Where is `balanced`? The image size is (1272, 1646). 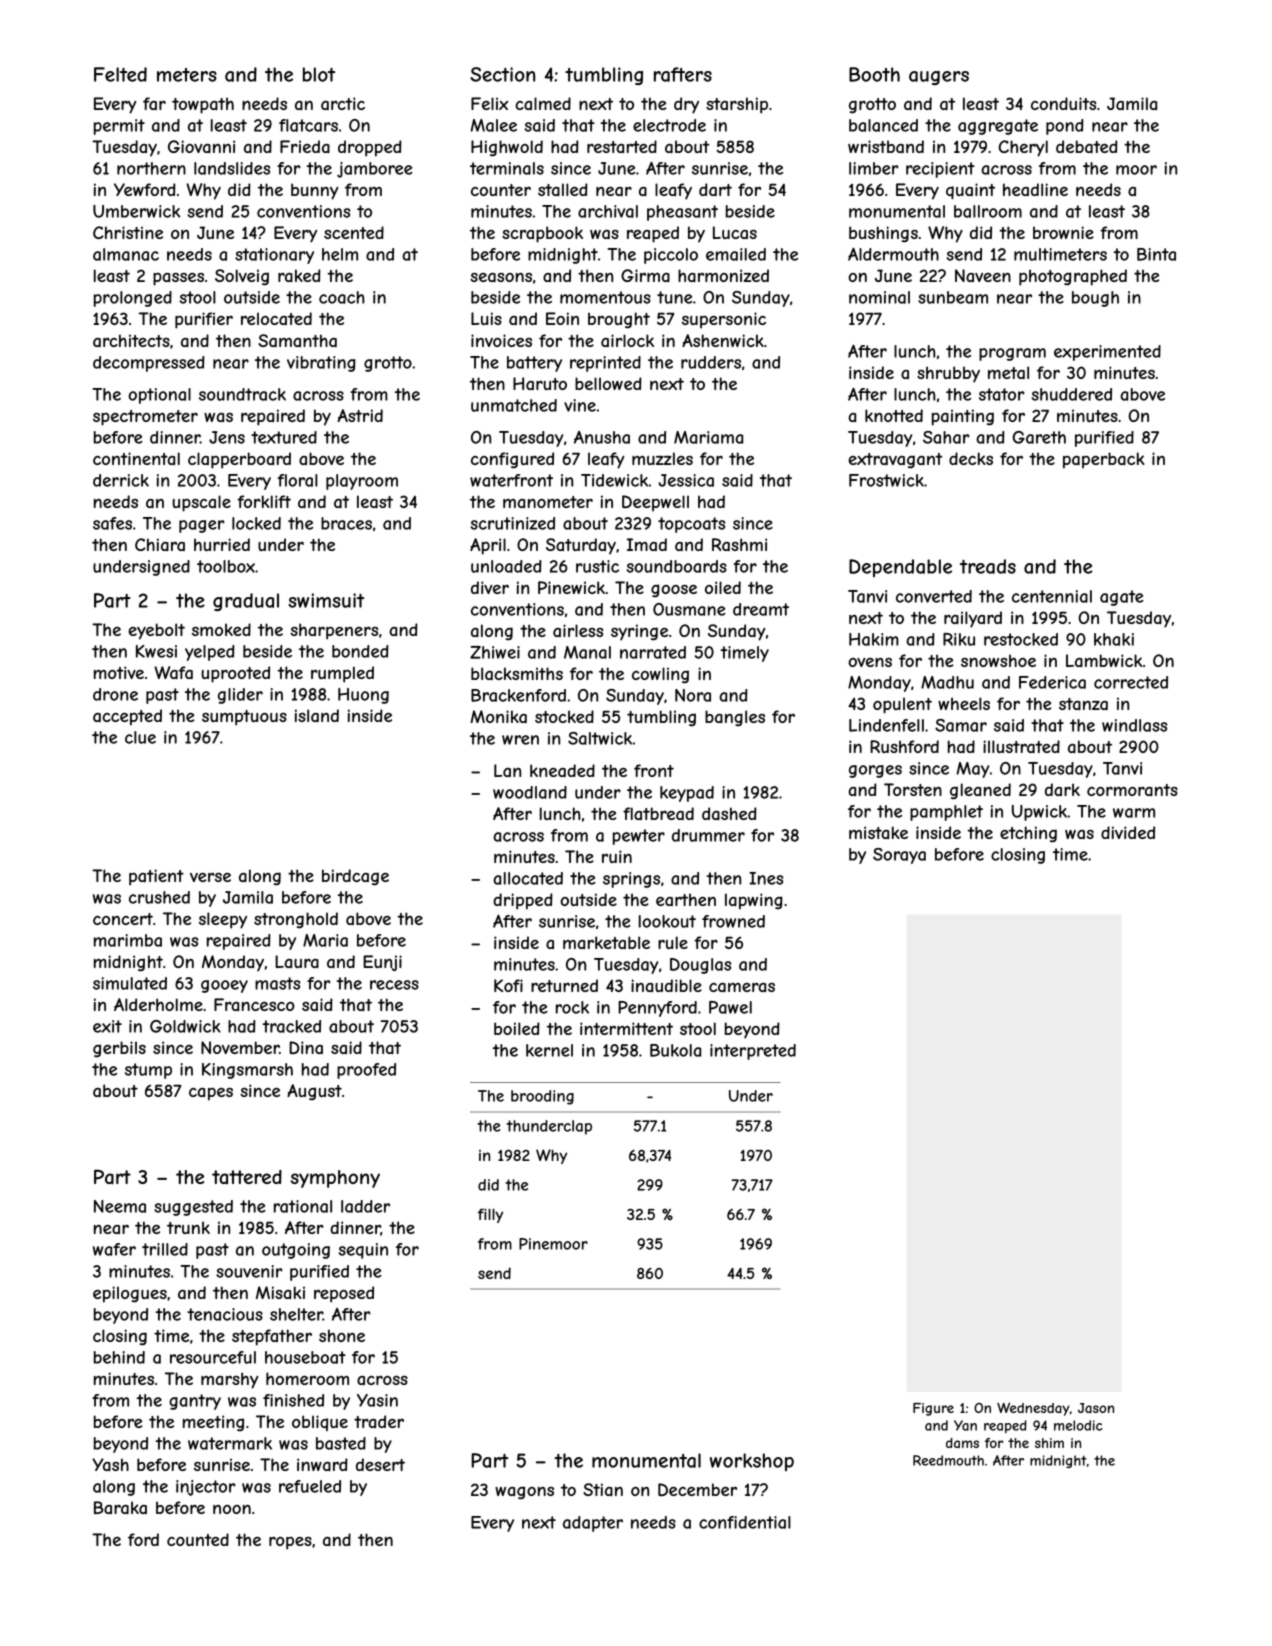
balanced is located at coordinates (883, 125).
